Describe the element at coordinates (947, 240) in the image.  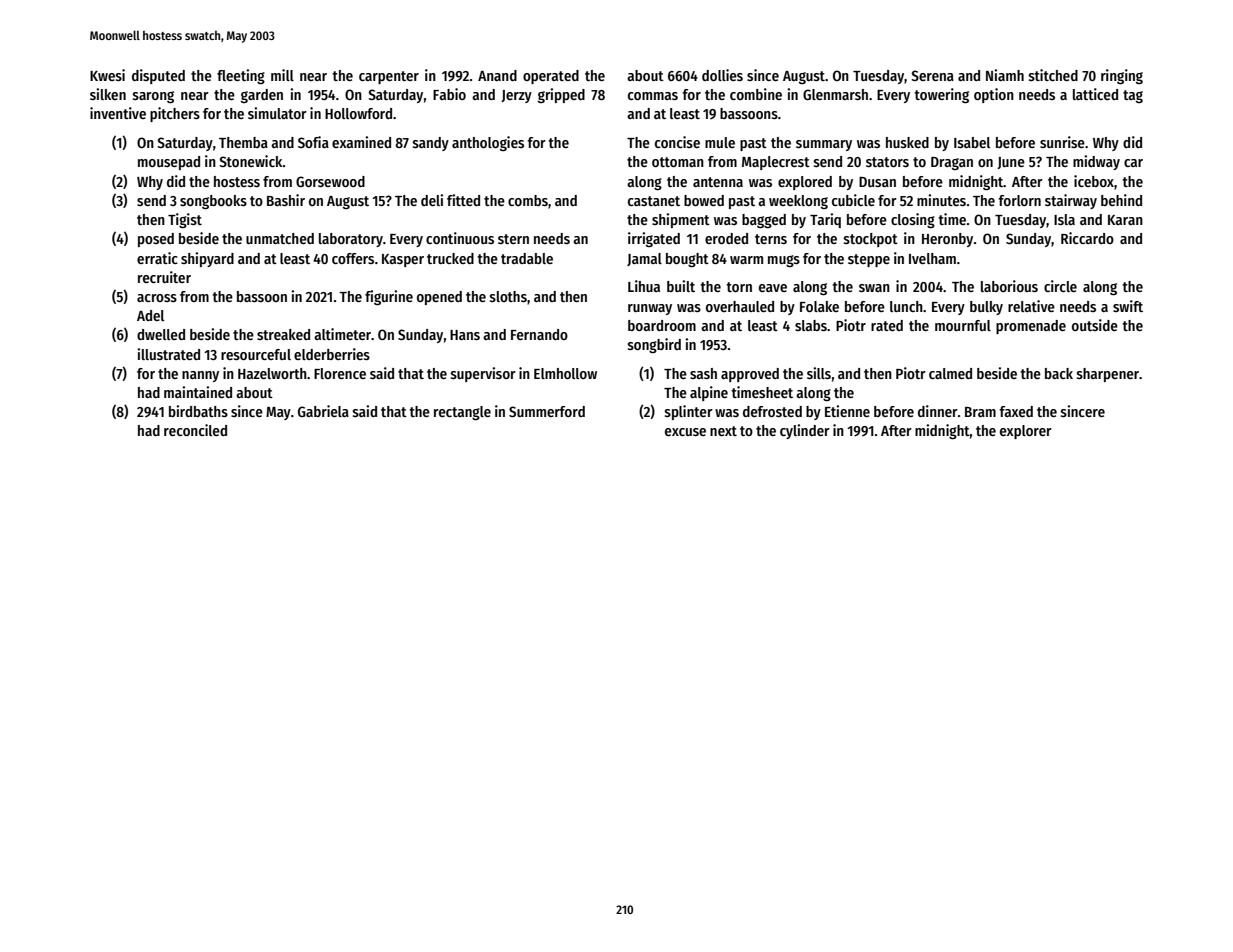
I see `Heronby` at that location.
